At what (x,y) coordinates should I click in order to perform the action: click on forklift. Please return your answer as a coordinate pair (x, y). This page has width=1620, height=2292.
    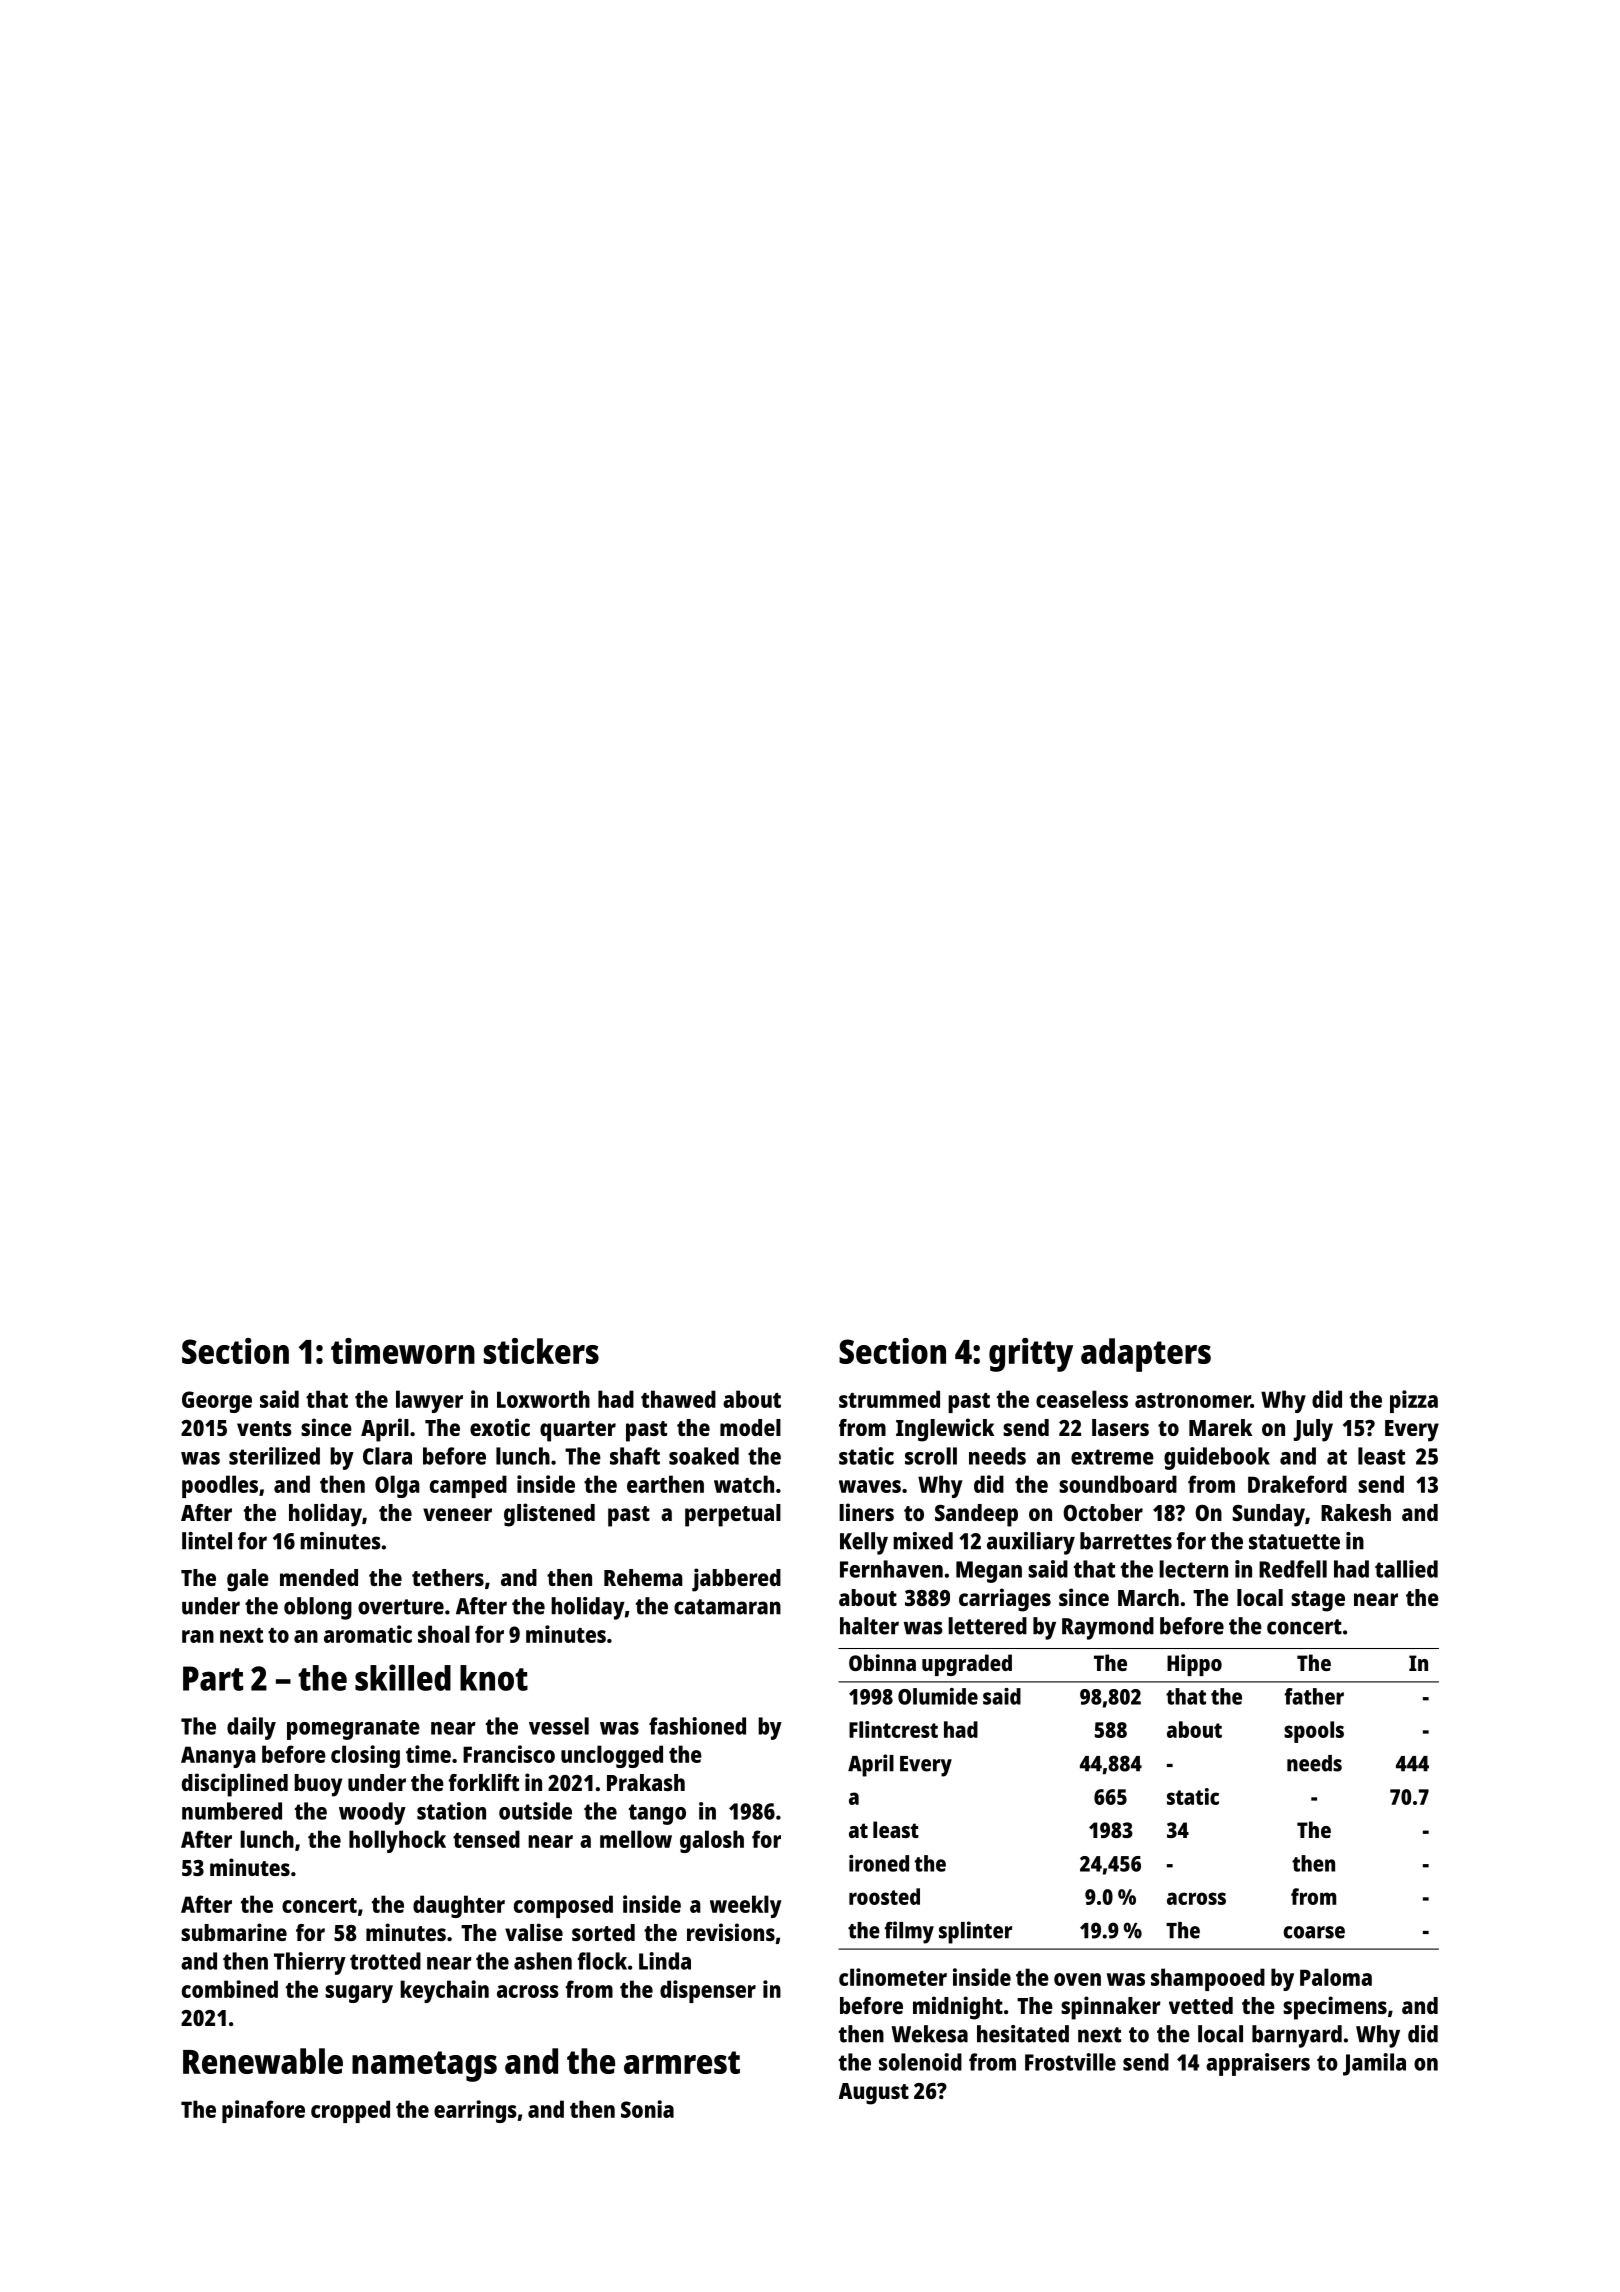
    Looking at the image, I should click on (484, 1782).
